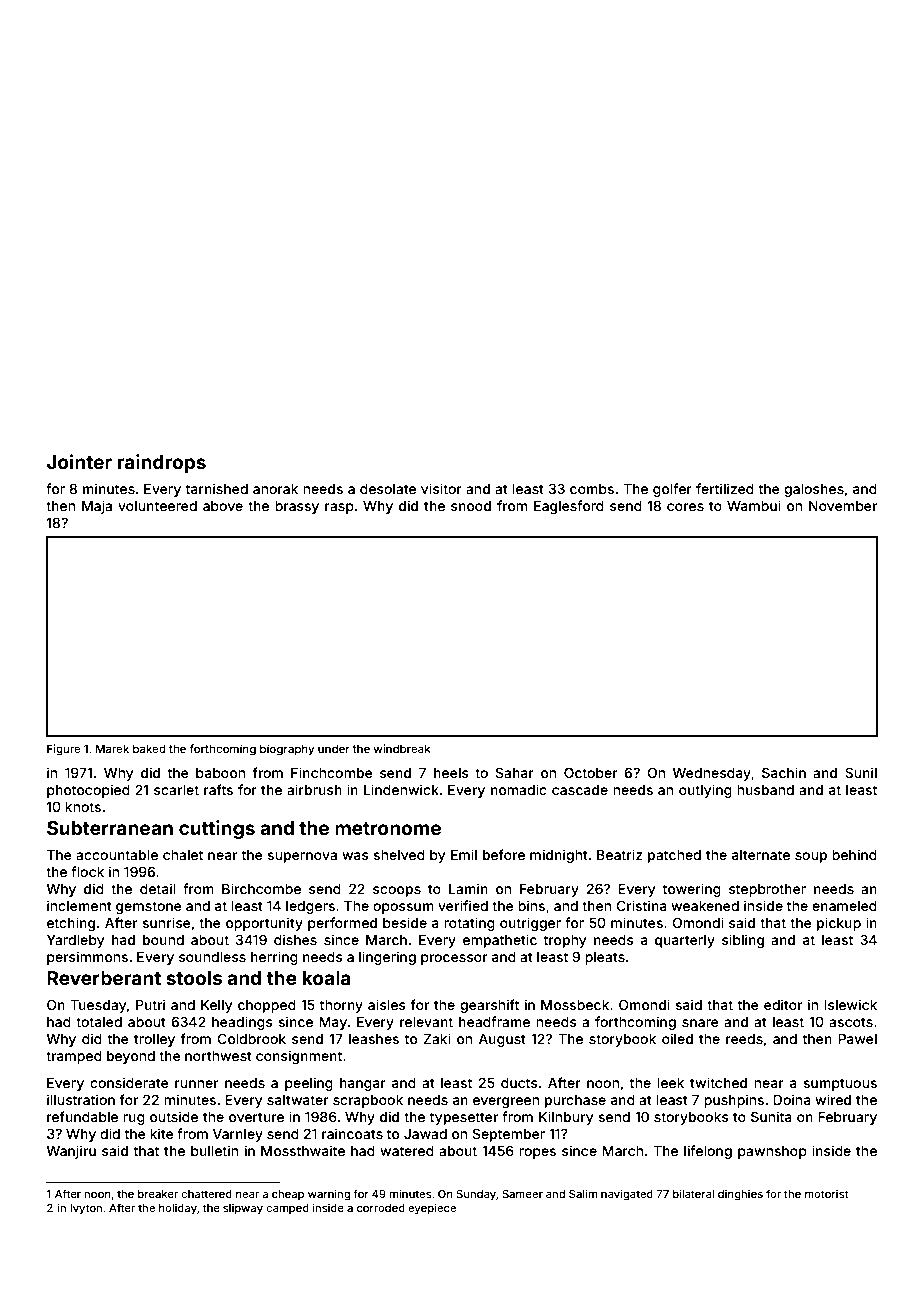 This page has width=924, height=1308. Describe the element at coordinates (583, 1193) in the page. I see `Salim` at that location.
